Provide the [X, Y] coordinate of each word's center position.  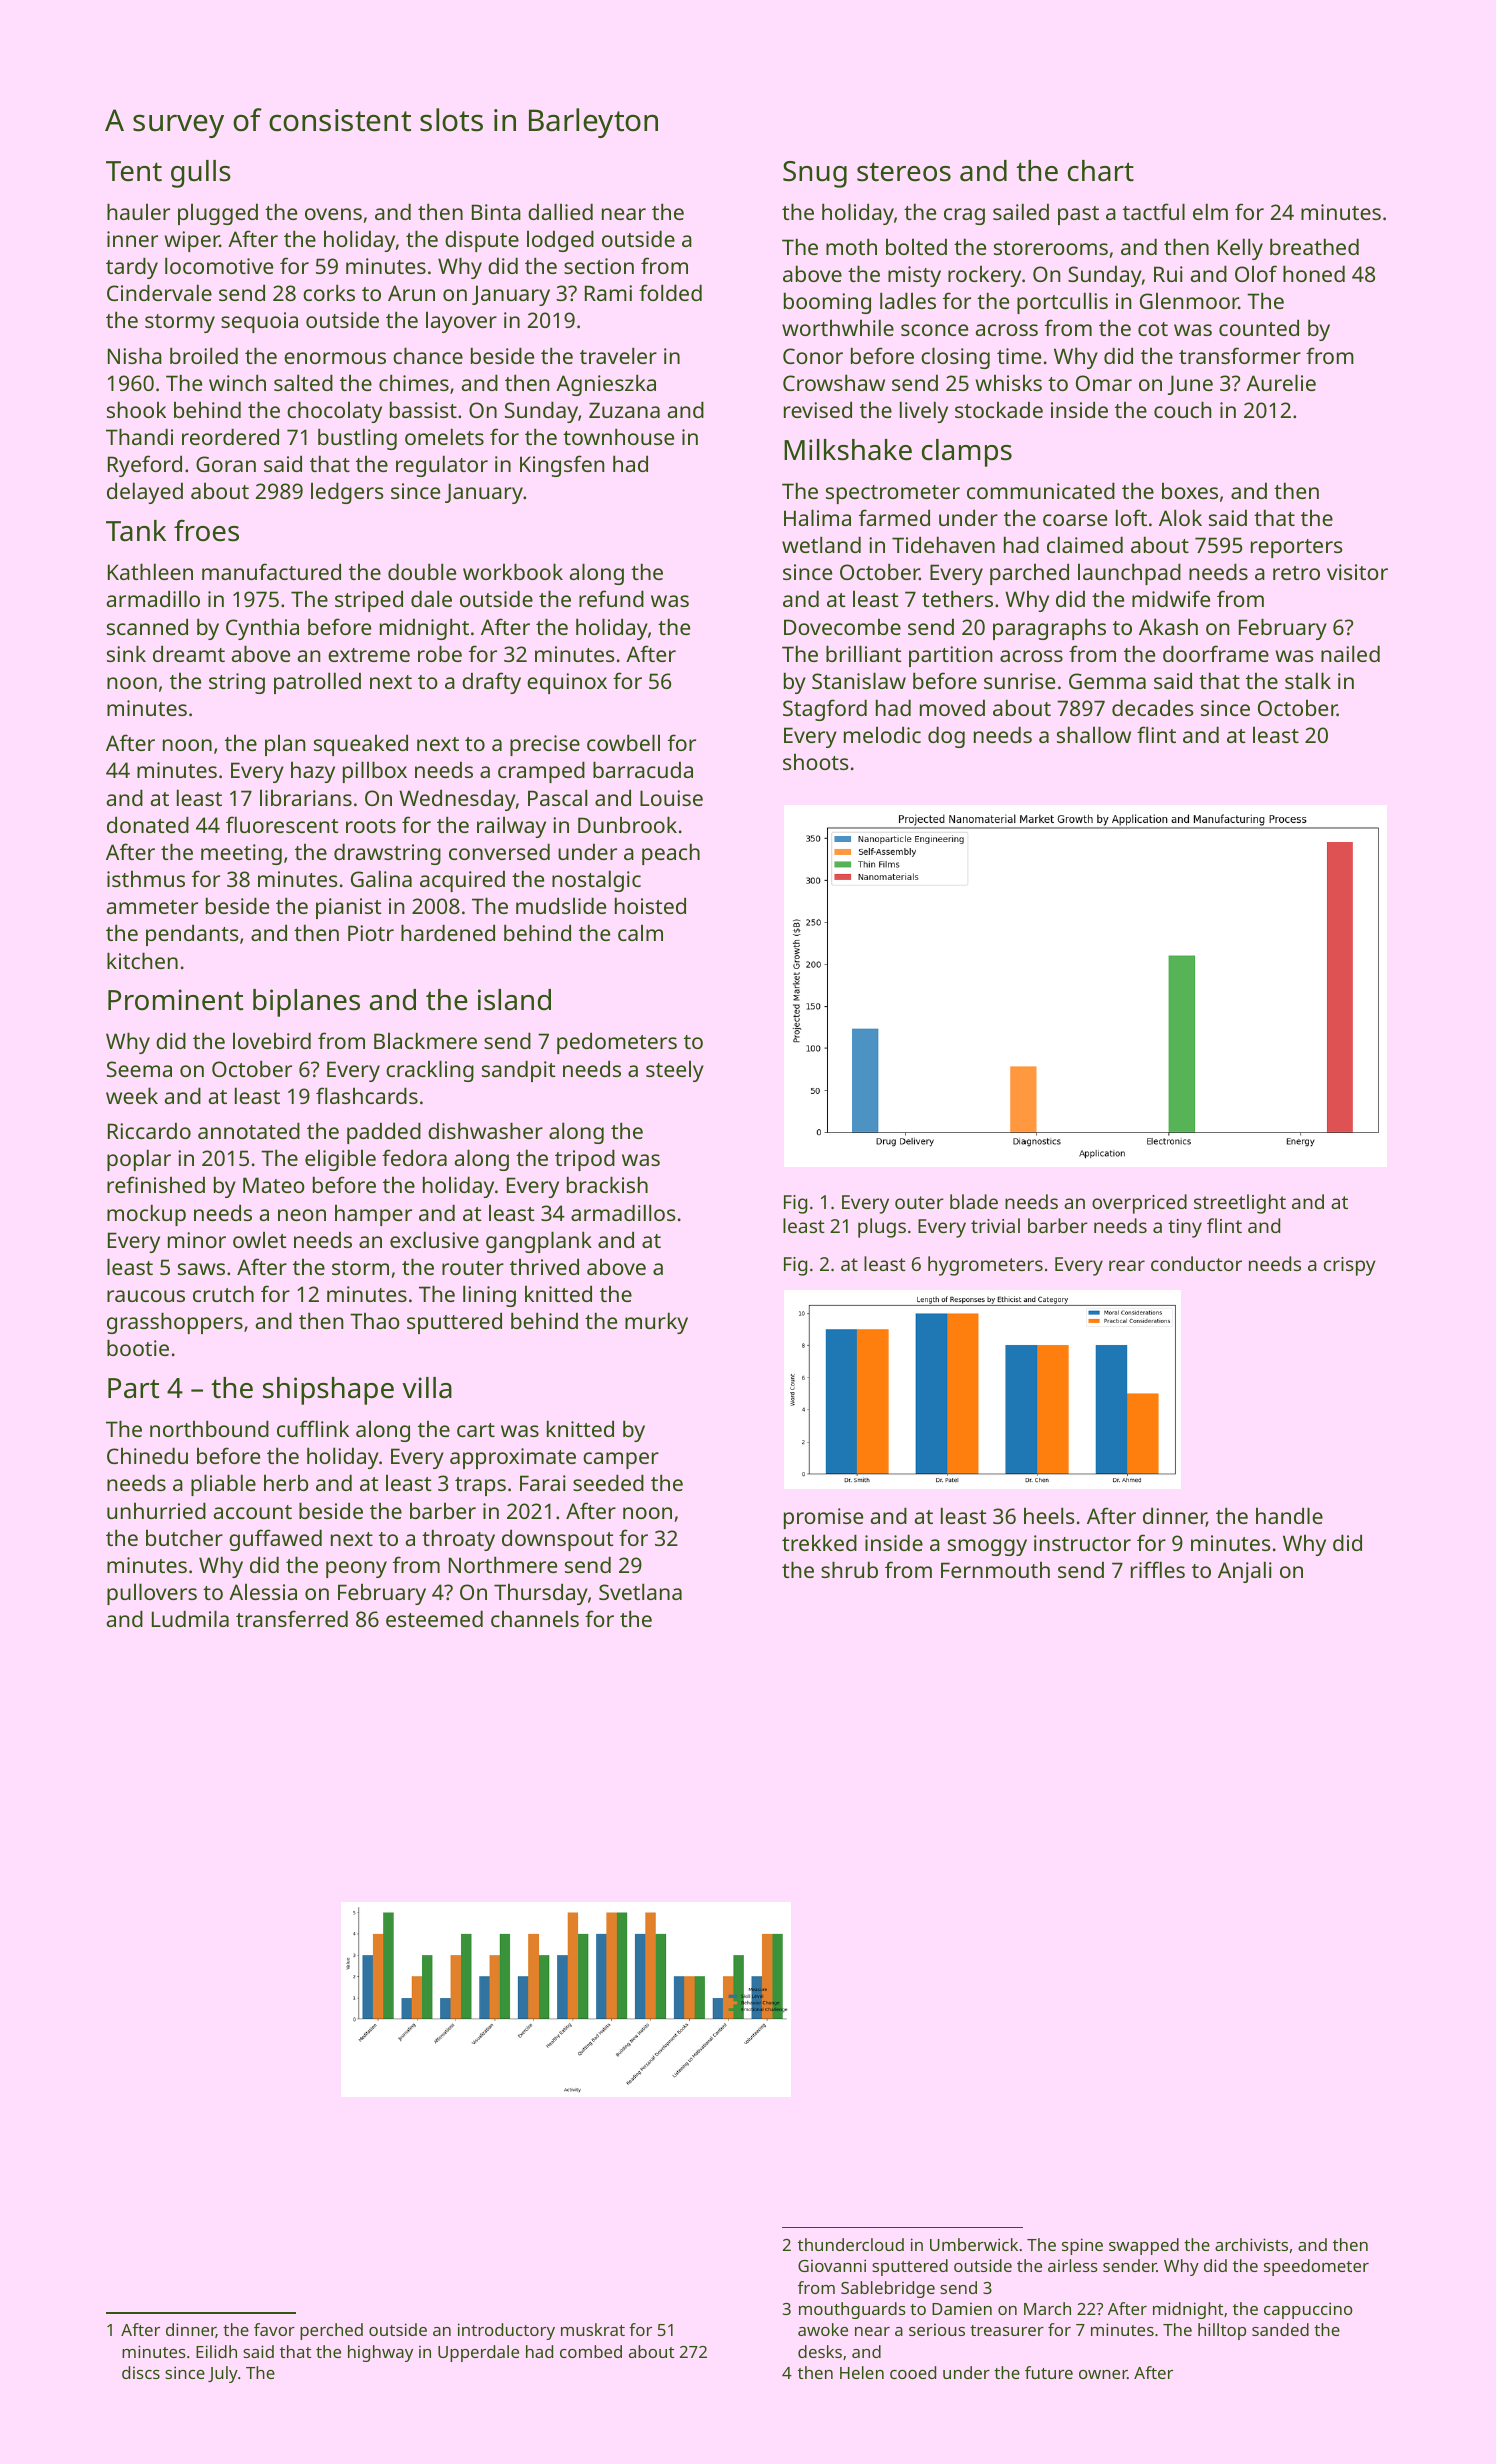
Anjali [1245, 1572]
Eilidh [216, 2351]
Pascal [557, 797]
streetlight [1240, 1204]
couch [1182, 409]
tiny [1185, 1228]
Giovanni [832, 2265]
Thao [375, 1321]
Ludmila [190, 1618]
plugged [218, 214]
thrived [544, 1266]
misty [914, 276]
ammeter [152, 907]
